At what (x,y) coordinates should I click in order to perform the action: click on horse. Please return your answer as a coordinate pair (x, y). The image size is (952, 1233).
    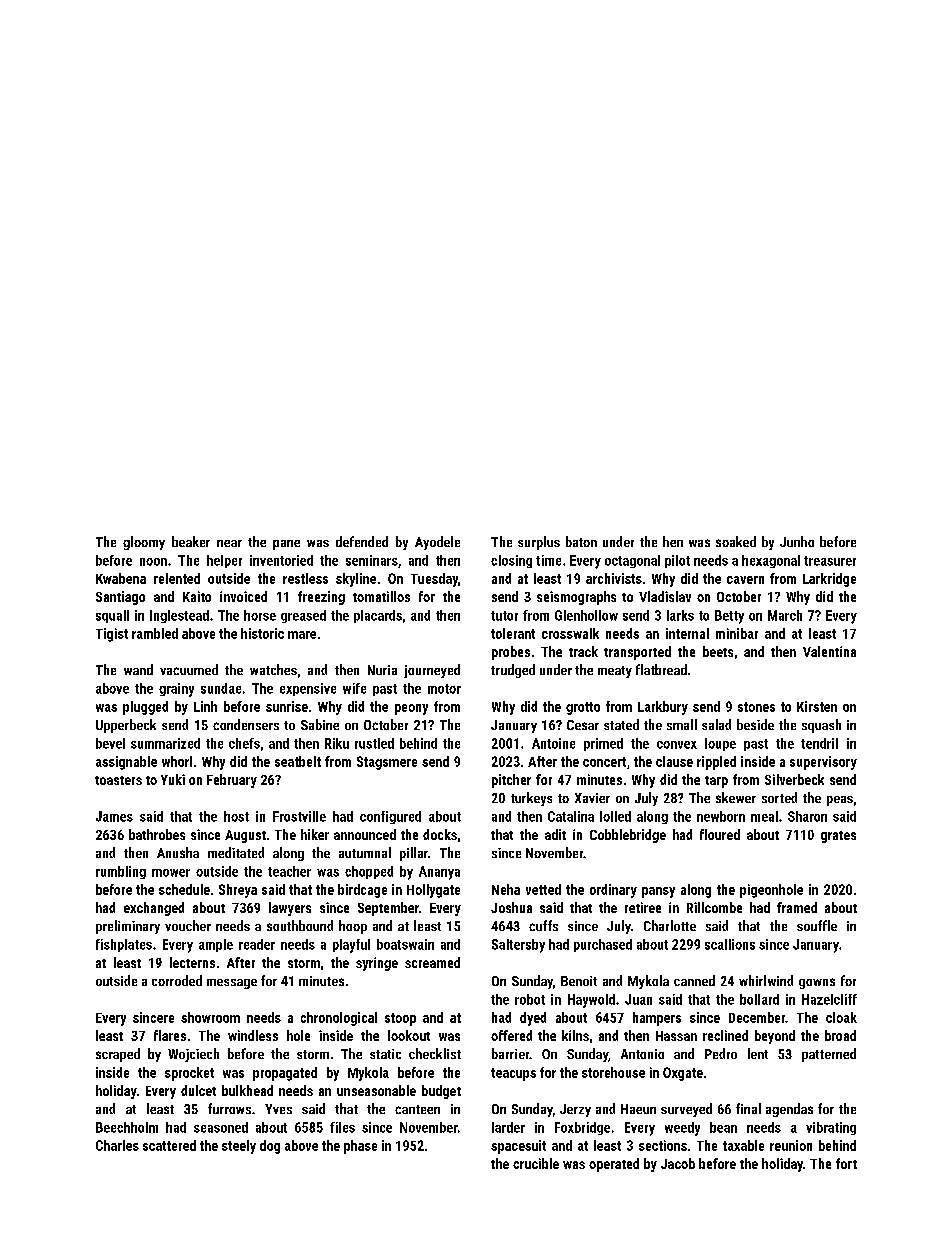
    Looking at the image, I should click on (260, 615).
